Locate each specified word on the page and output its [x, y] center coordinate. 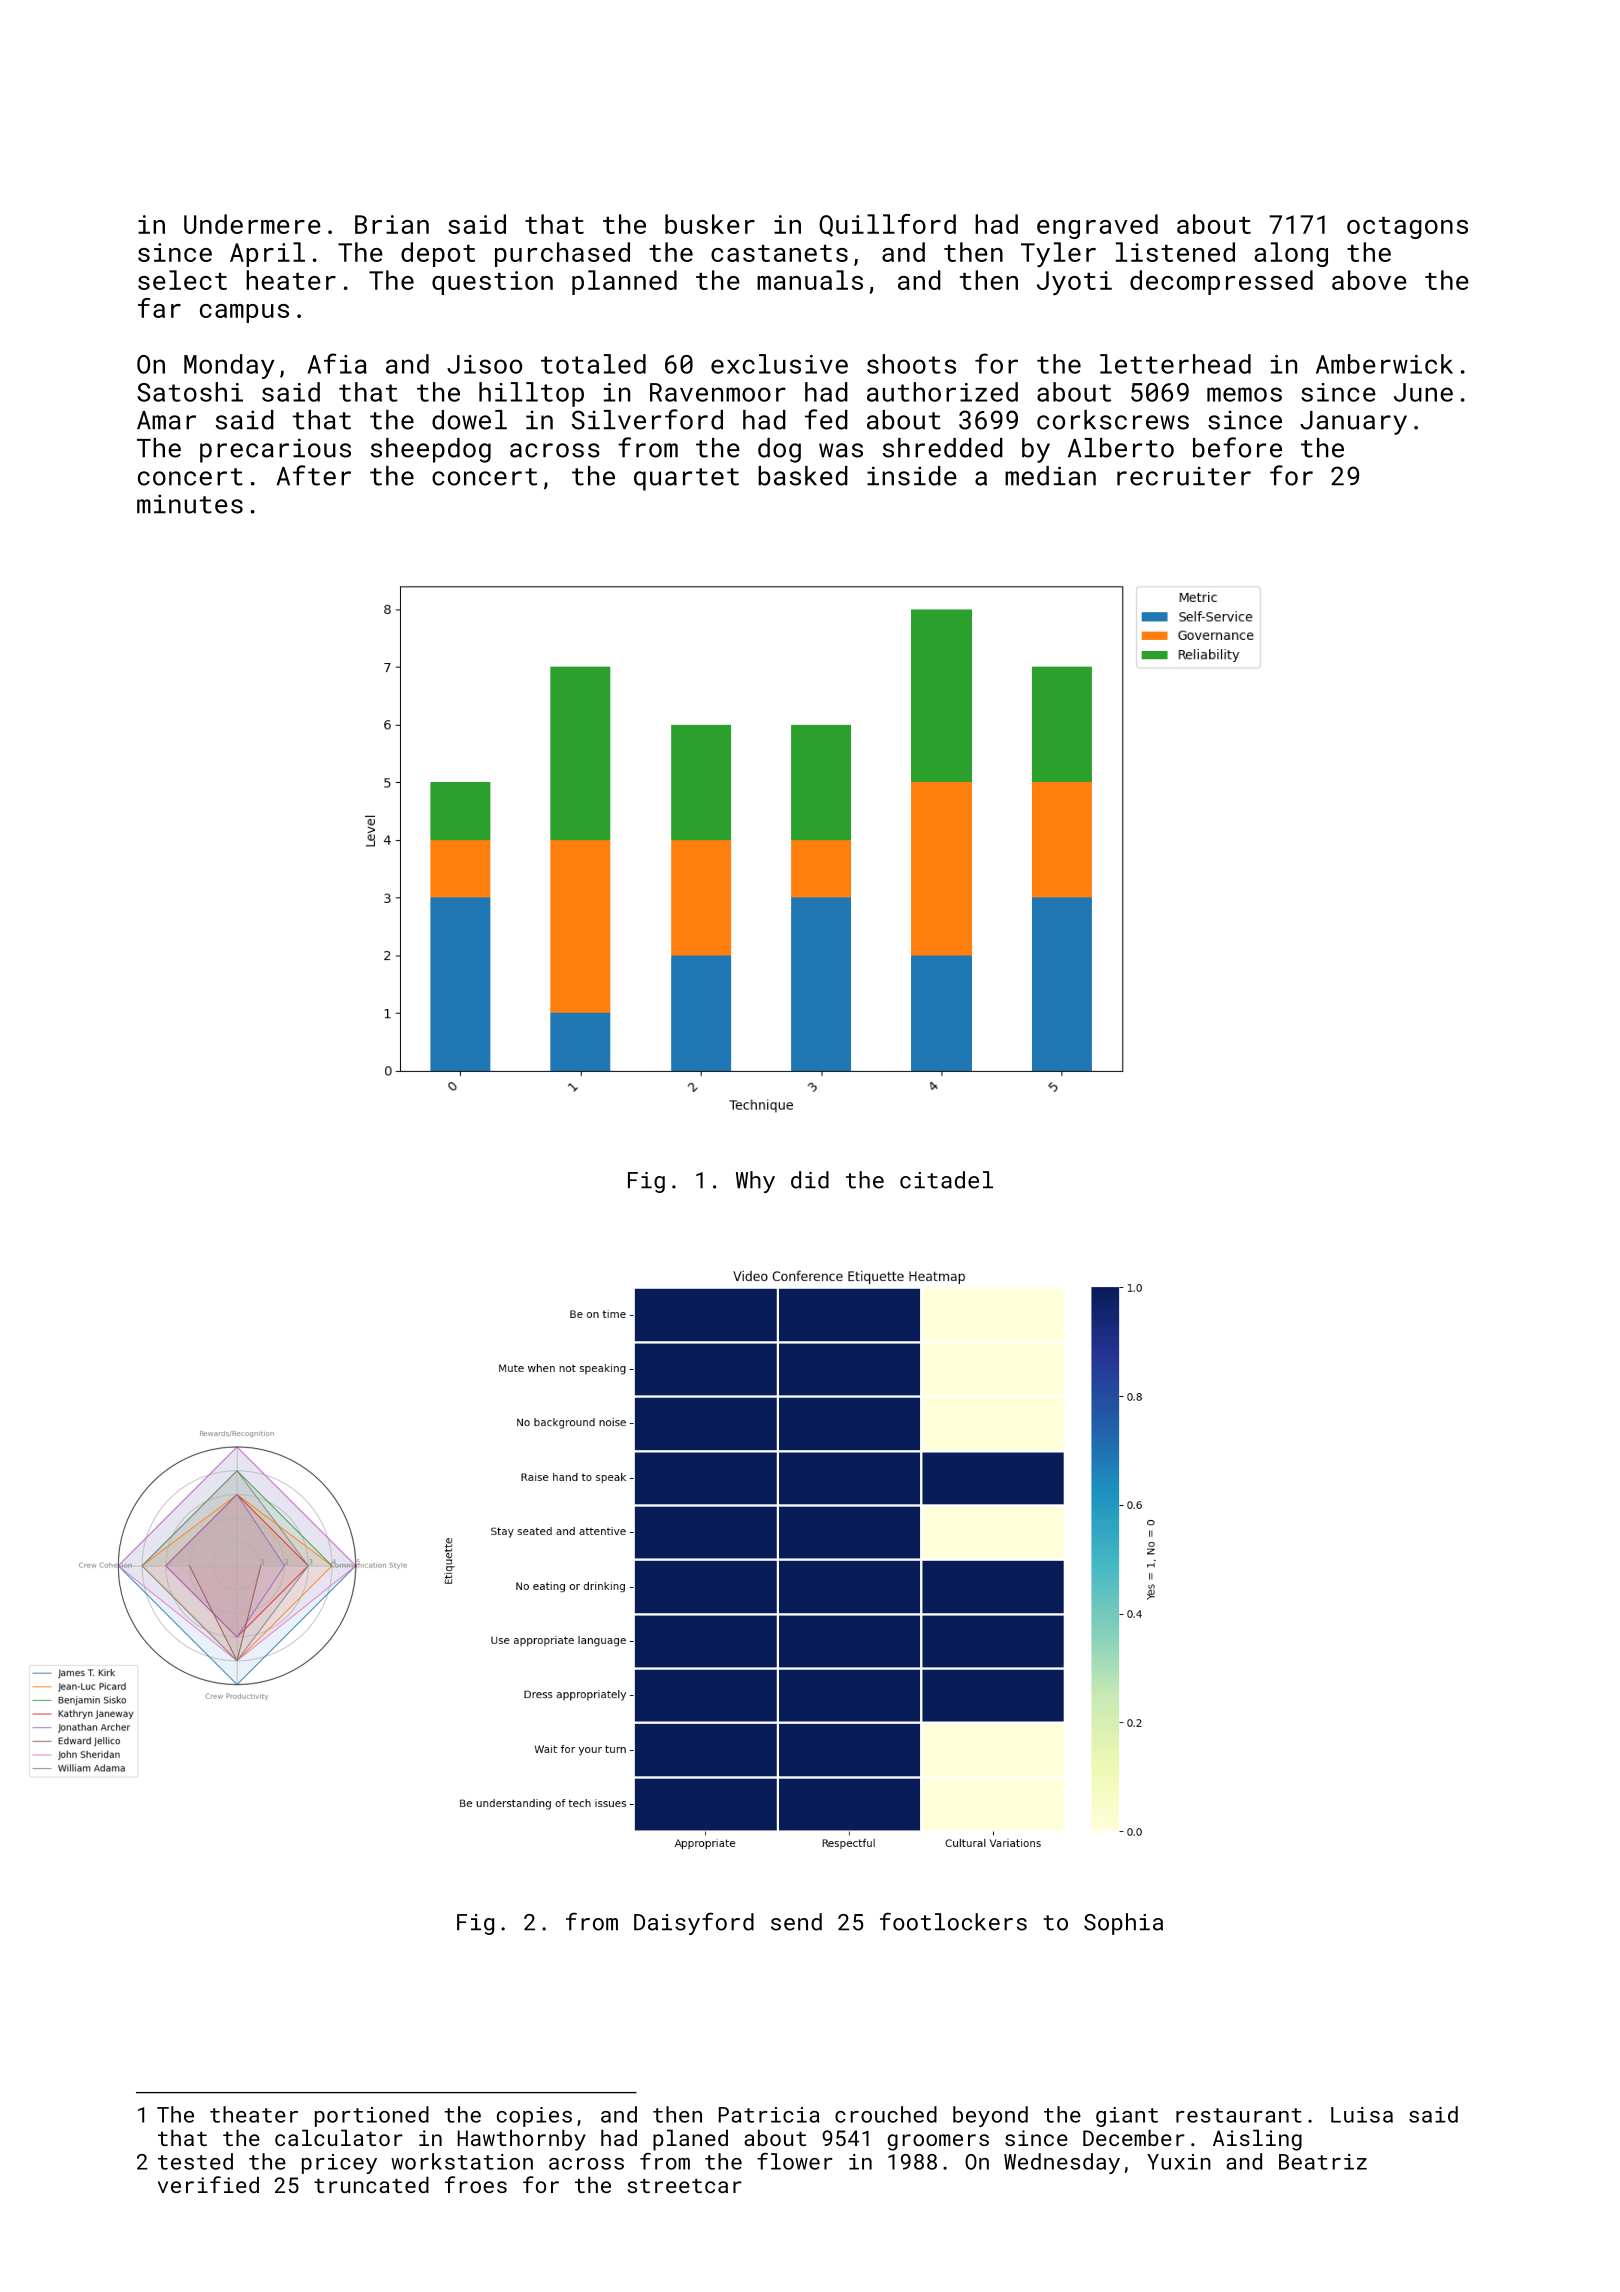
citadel [946, 1180]
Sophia [1123, 1924]
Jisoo [484, 364]
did [810, 1180]
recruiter [1184, 476]
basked [803, 476]
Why [755, 1182]
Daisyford [694, 1923]
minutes [190, 504]
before [1237, 447]
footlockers [953, 1921]
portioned [372, 2116]
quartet [686, 479]
